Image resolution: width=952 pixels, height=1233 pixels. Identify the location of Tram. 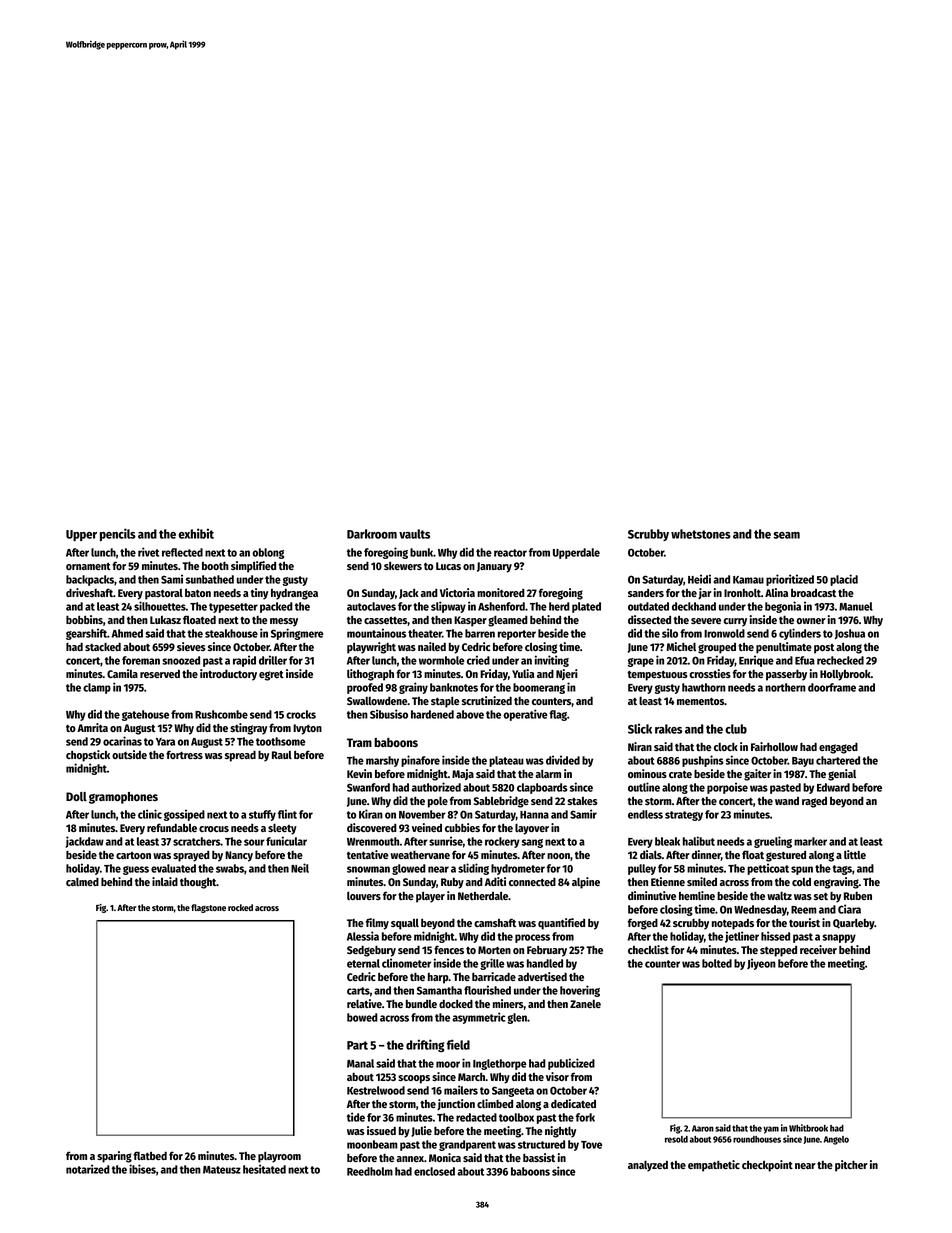
(359, 742).
